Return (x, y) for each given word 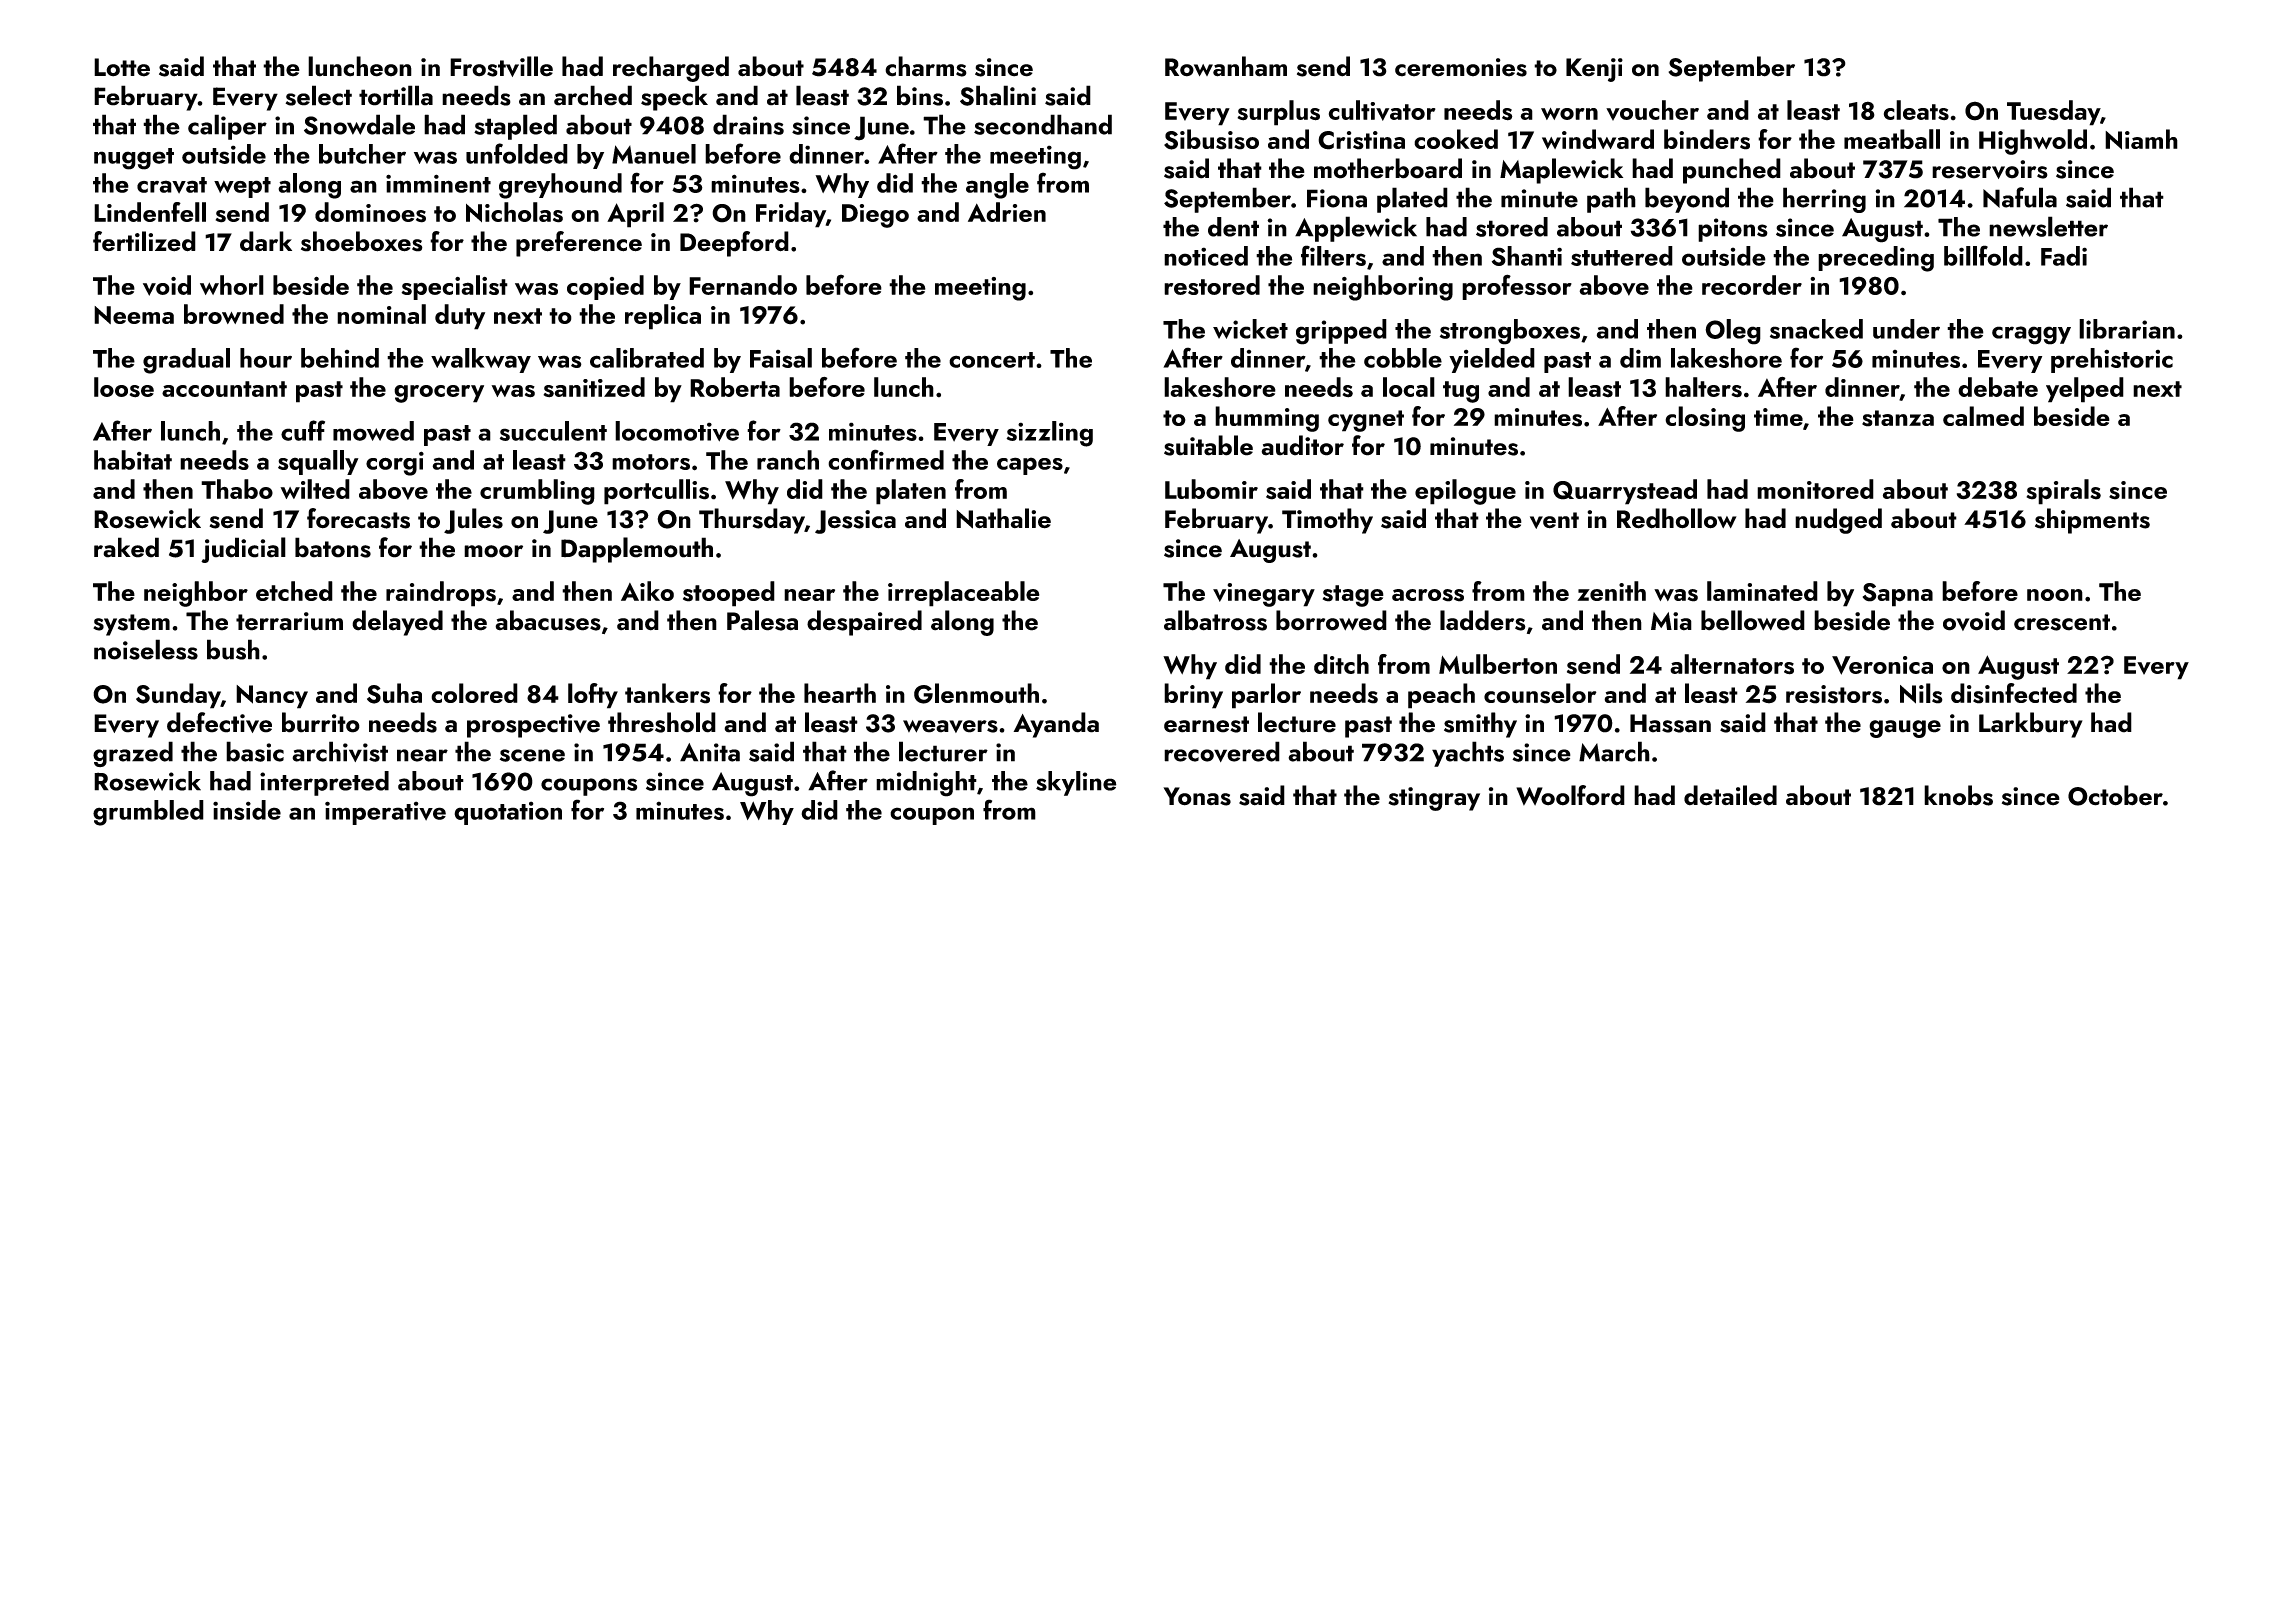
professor (1517, 287)
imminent (438, 183)
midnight (926, 784)
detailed (1730, 795)
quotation (508, 813)
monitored (1815, 489)
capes (1030, 466)
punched (1732, 171)
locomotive (677, 431)
